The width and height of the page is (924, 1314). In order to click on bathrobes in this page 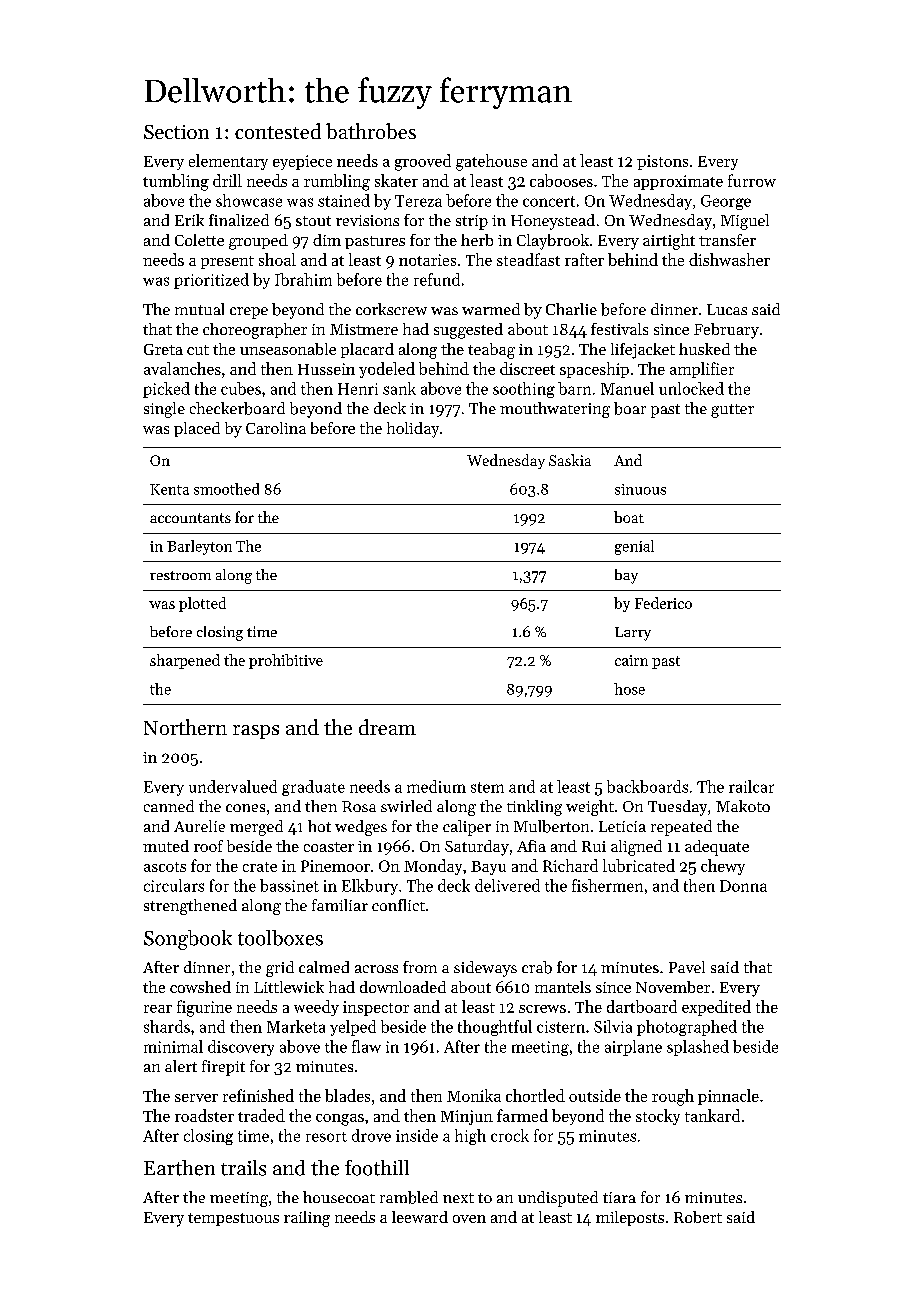, I will do `click(371, 131)`.
